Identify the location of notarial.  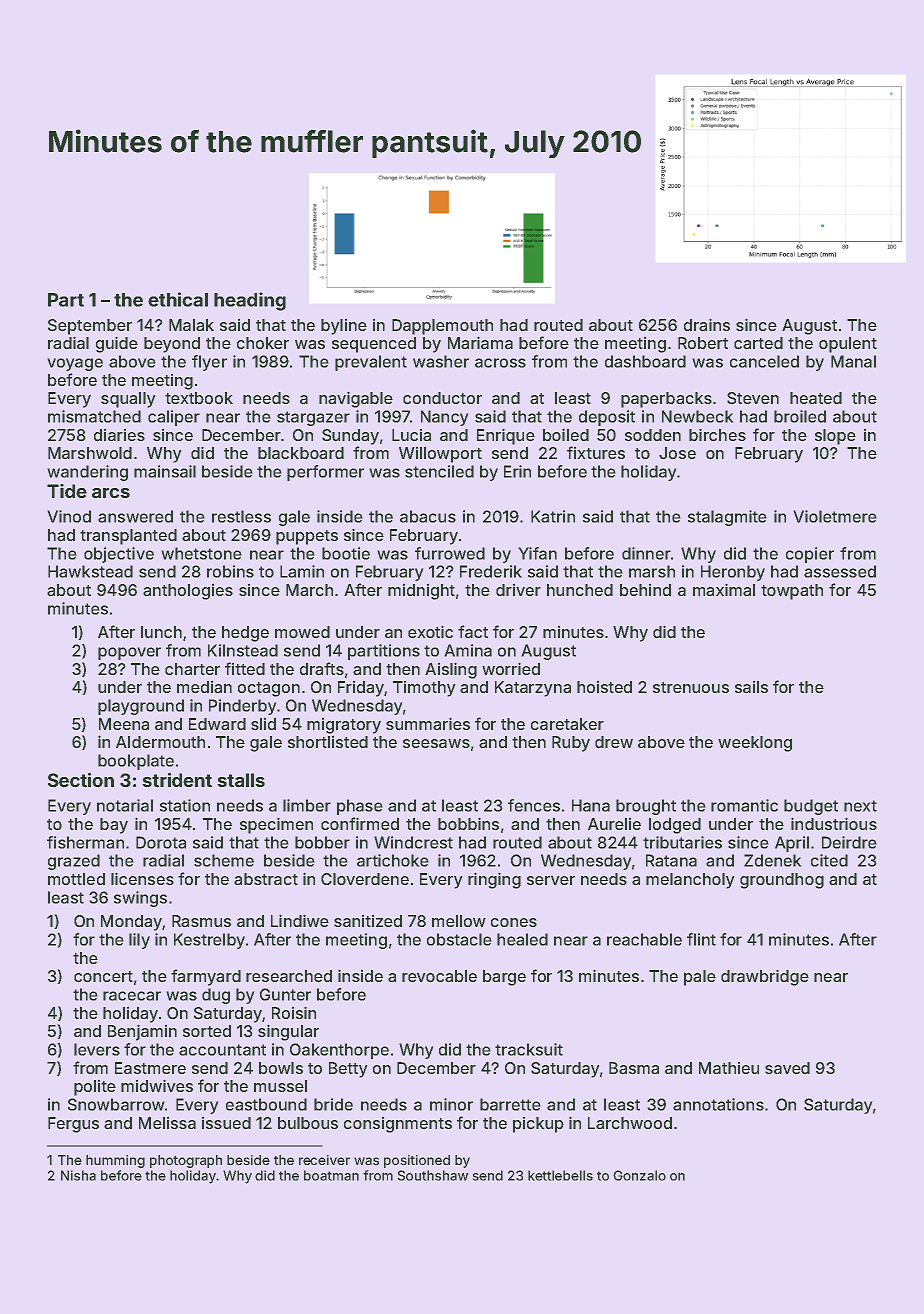
(125, 805).
